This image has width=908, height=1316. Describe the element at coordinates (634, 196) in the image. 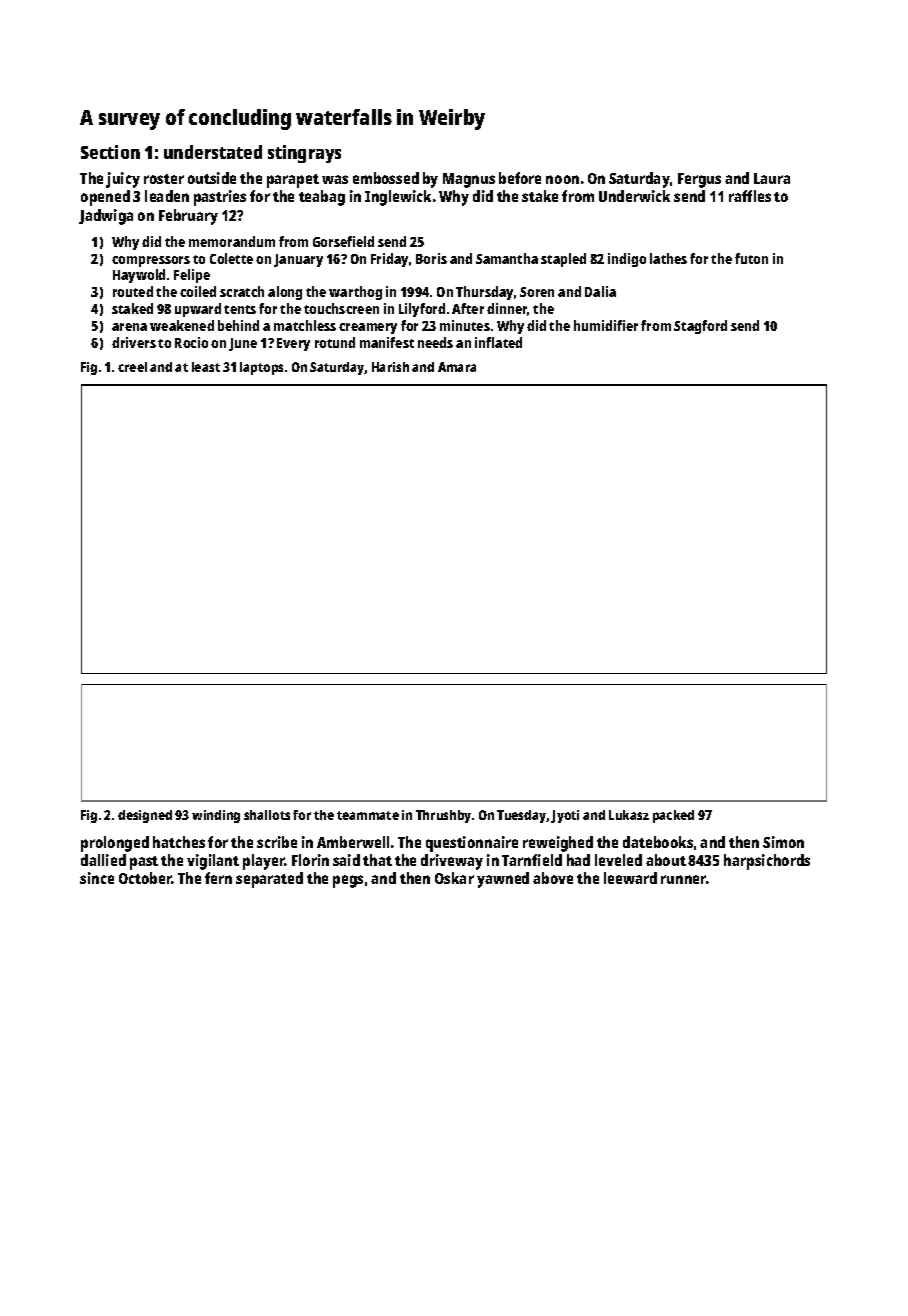

I see `Underwick` at that location.
